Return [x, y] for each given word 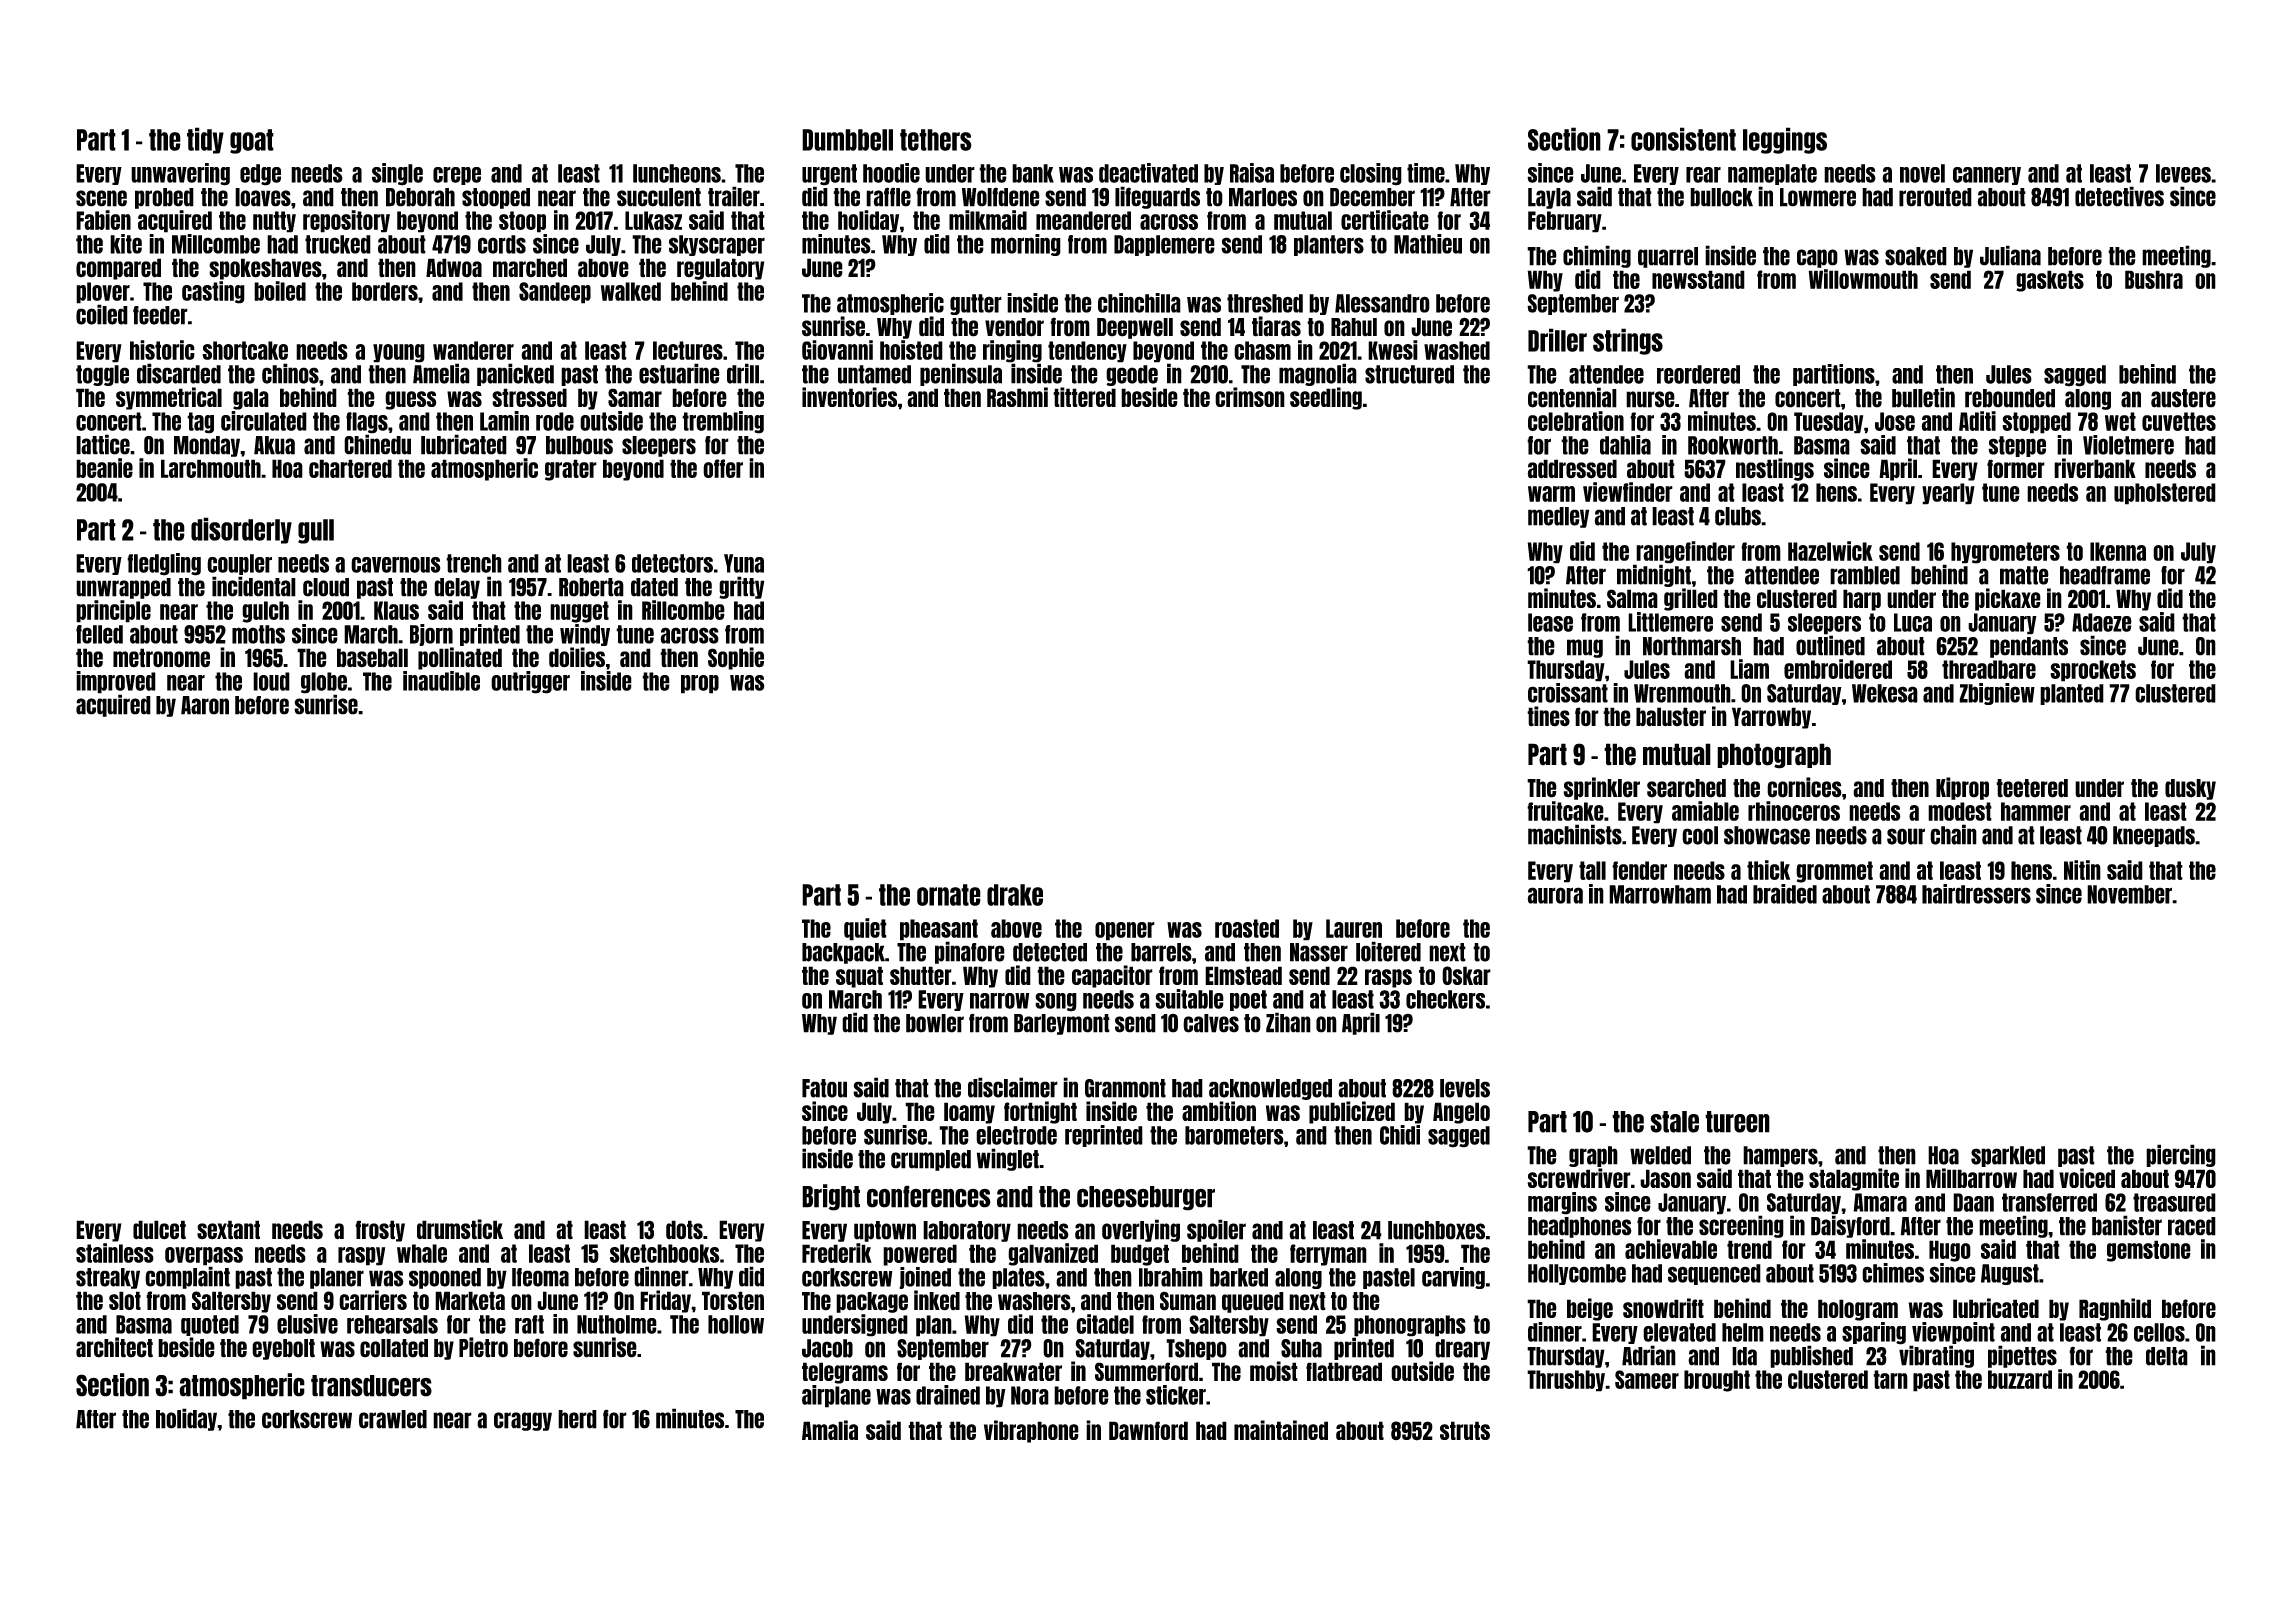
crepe [457, 176]
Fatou [824, 1088]
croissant [1568, 693]
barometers [1234, 1135]
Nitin [2082, 870]
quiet [865, 929]
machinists [1575, 834]
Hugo [1950, 1251]
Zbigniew [1997, 694]
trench [474, 563]
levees [2183, 173]
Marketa [470, 1300]
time [1426, 173]
